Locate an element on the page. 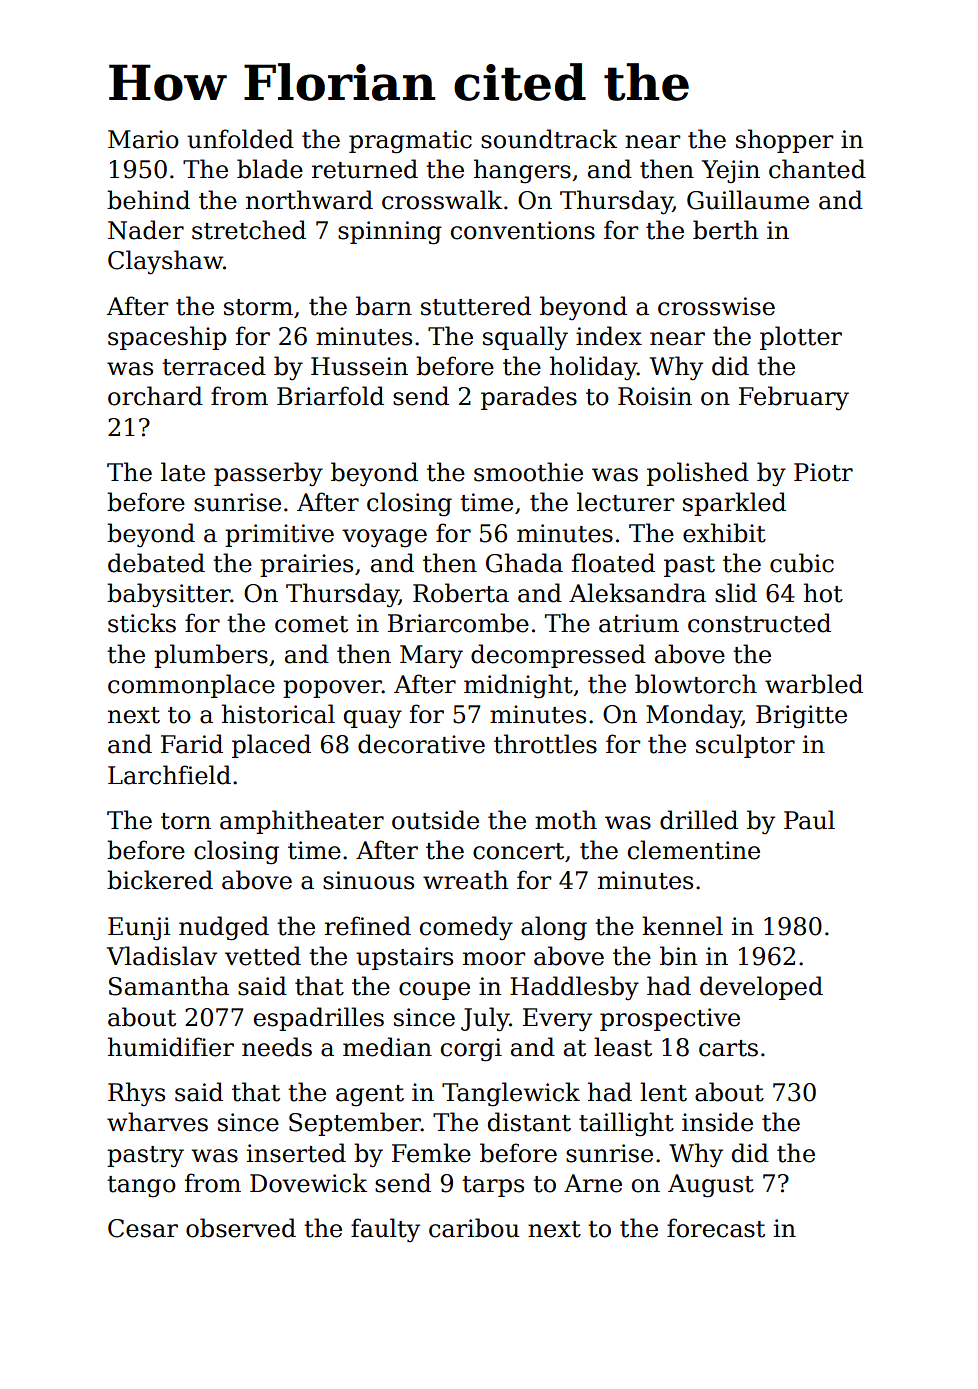  debated is located at coordinates (156, 563).
